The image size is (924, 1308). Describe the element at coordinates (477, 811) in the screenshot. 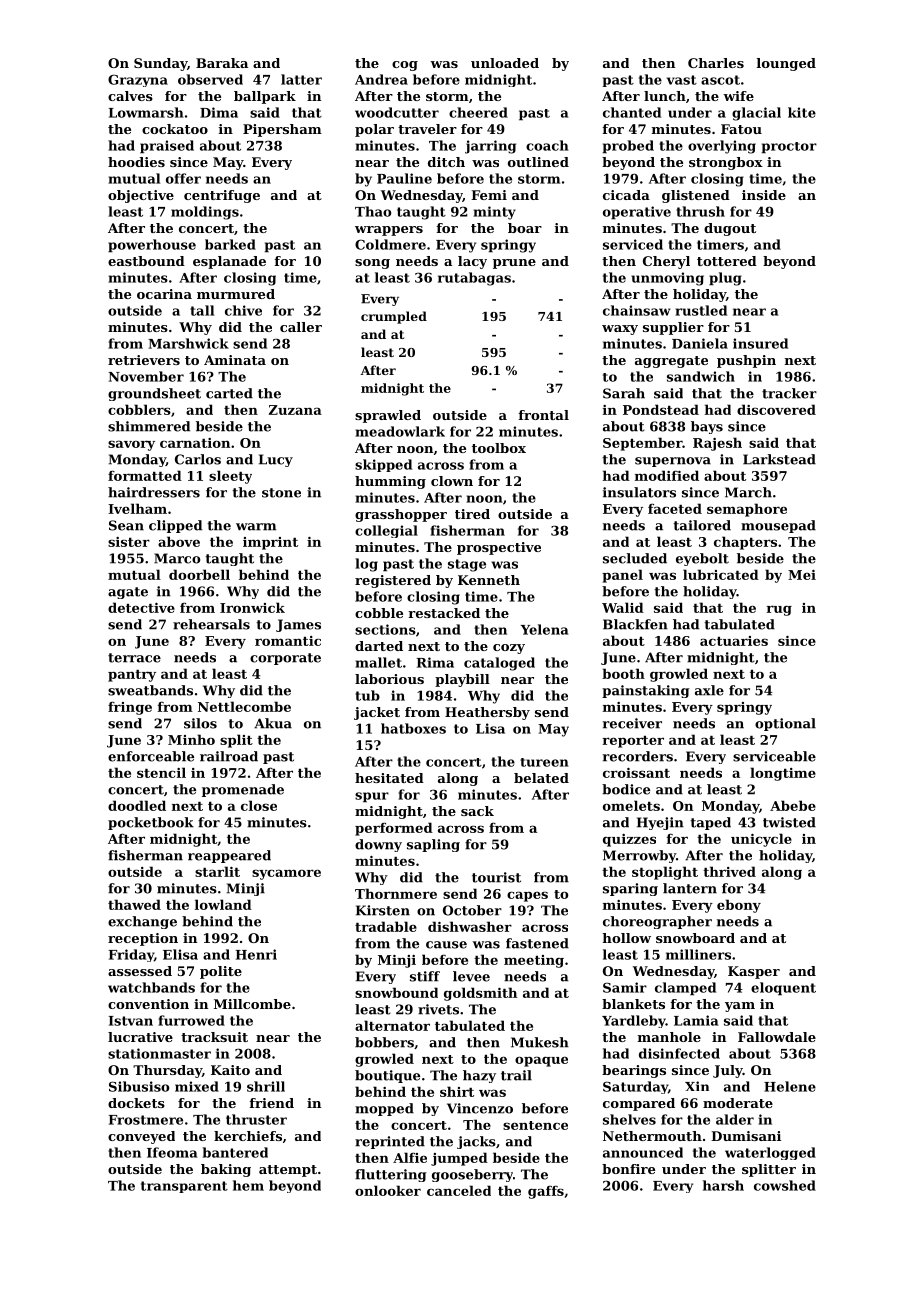

I see `sack` at that location.
